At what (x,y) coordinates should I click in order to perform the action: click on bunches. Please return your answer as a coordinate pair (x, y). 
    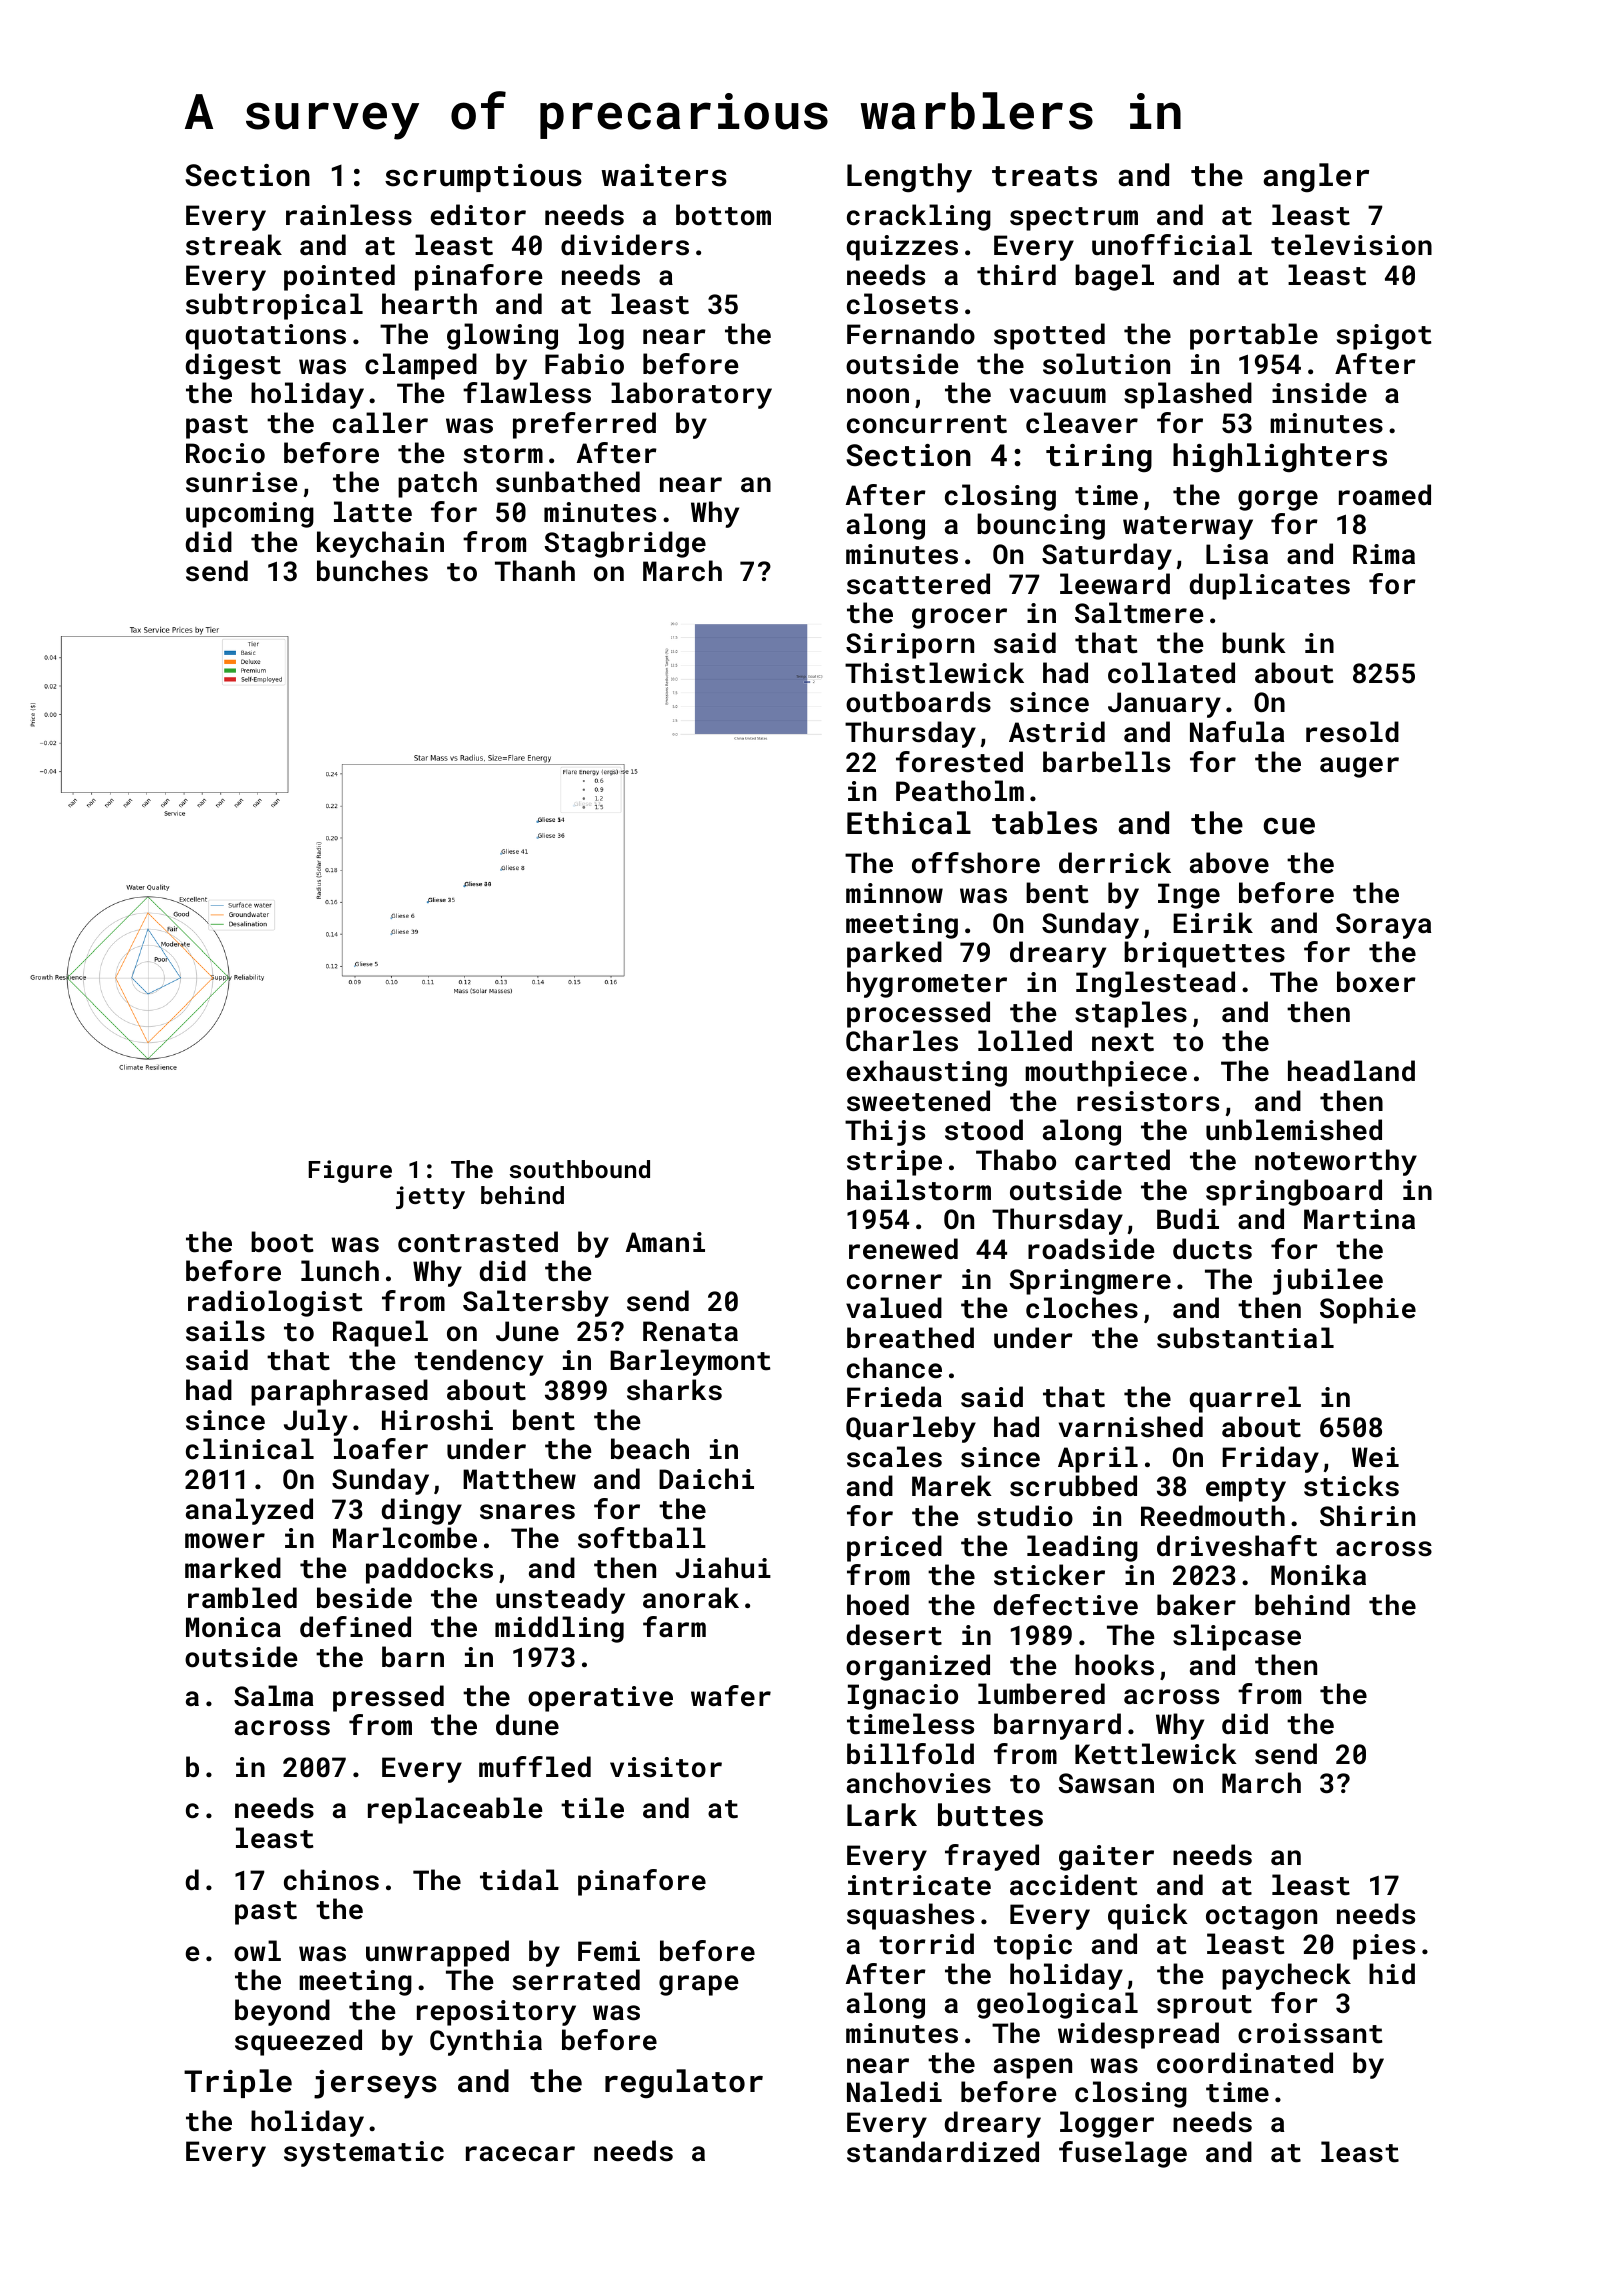
    Looking at the image, I should click on (372, 571).
